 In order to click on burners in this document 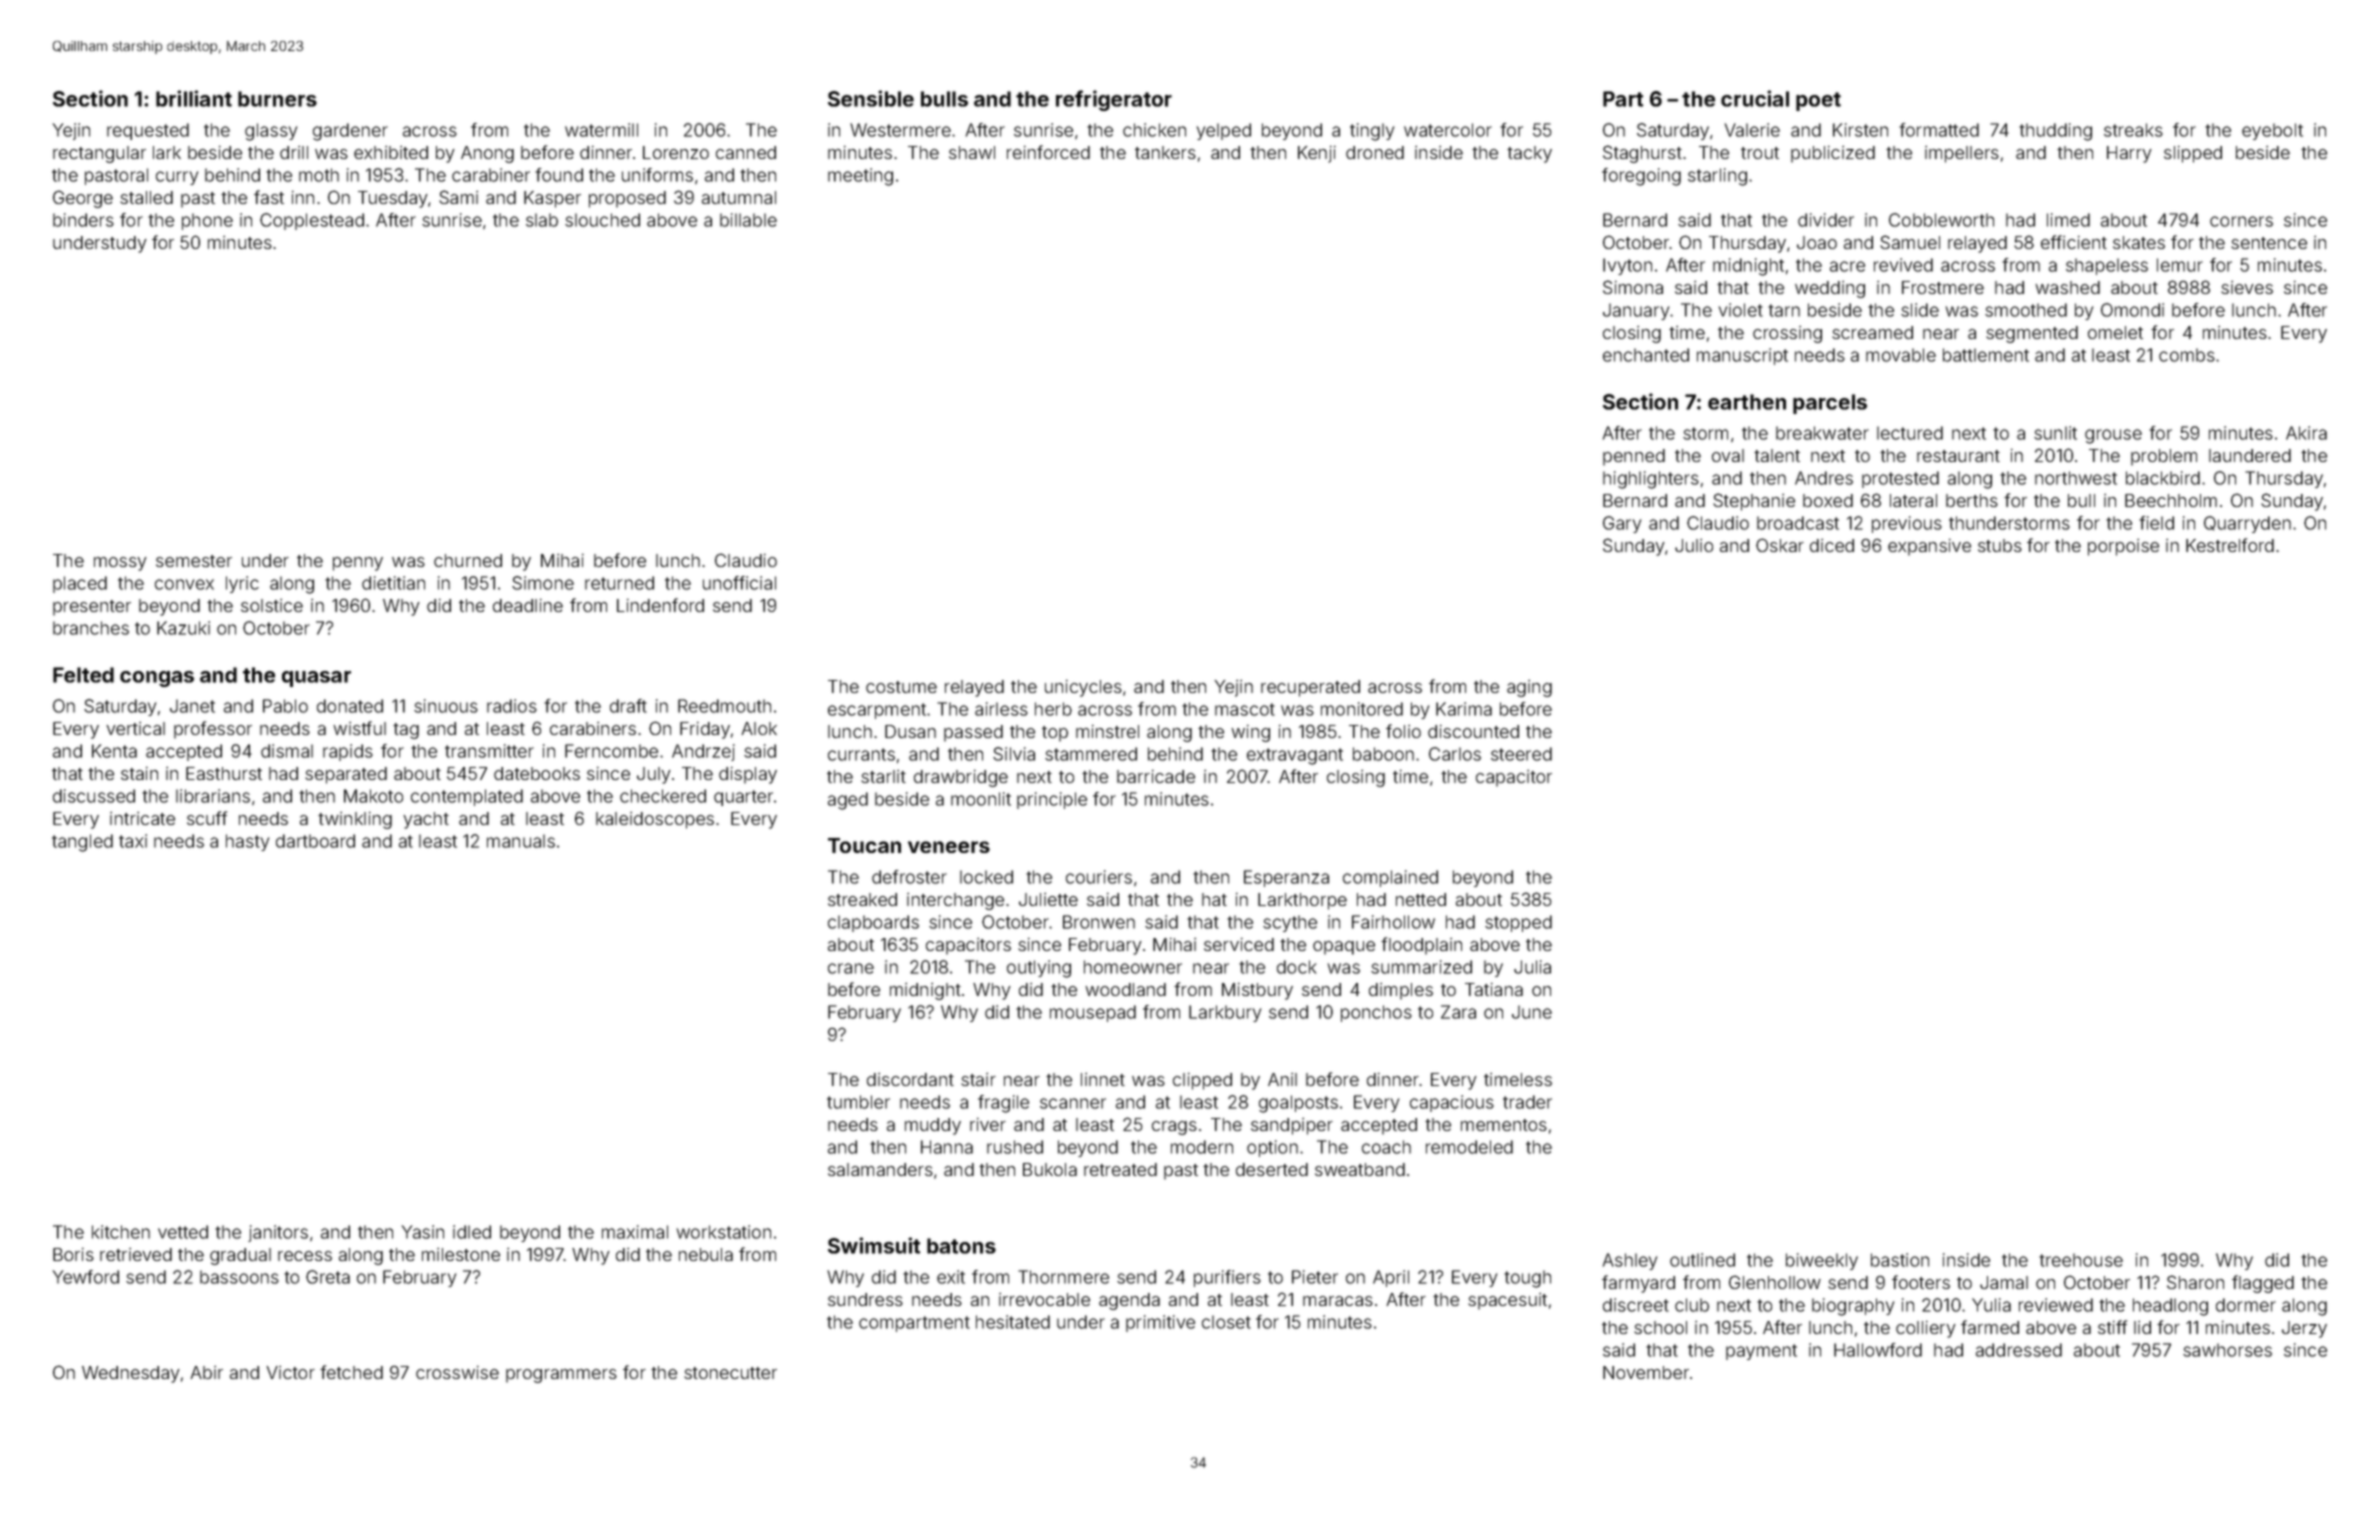, I will do `click(277, 99)`.
